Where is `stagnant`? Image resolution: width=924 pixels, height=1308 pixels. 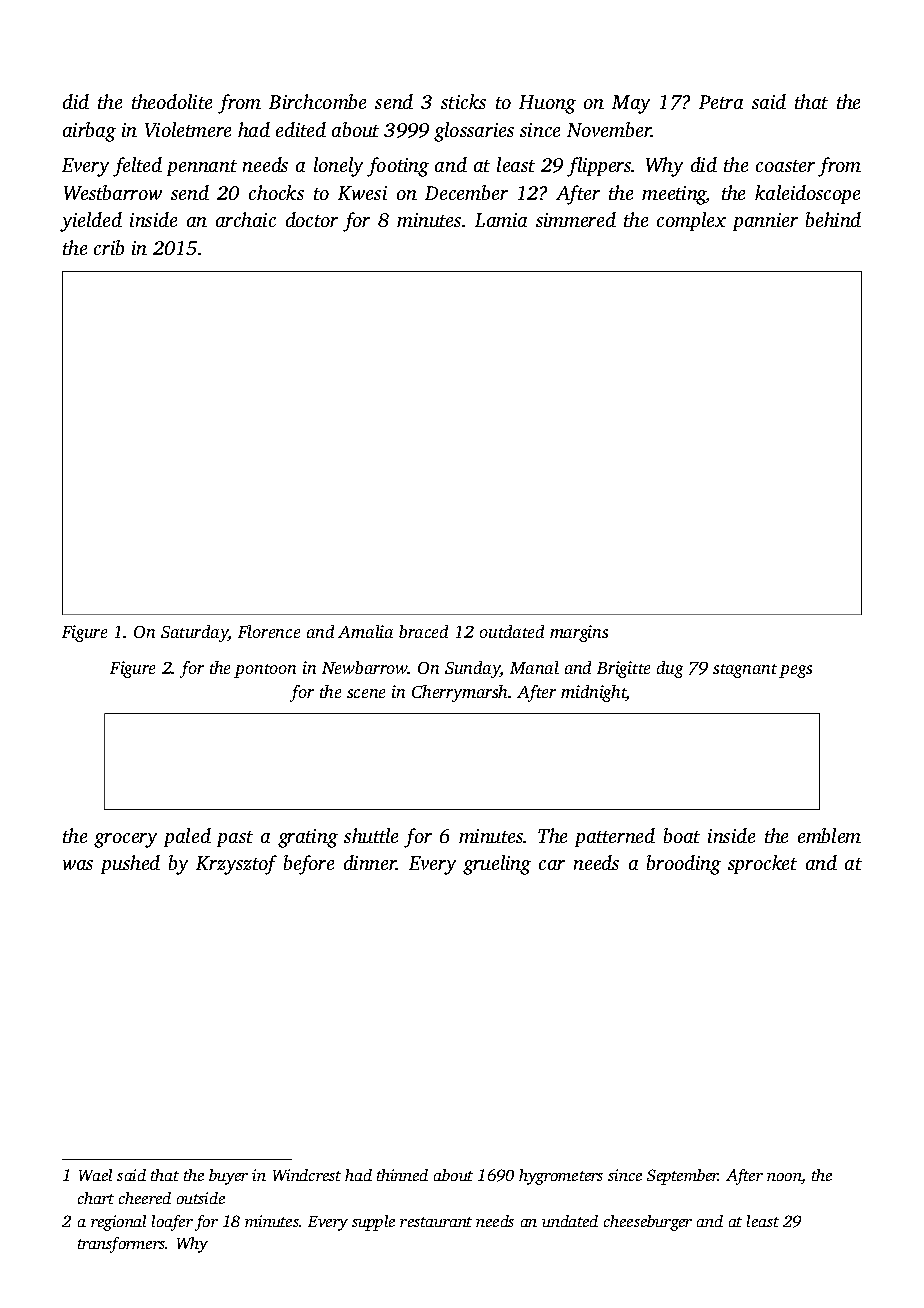 stagnant is located at coordinates (745, 671).
